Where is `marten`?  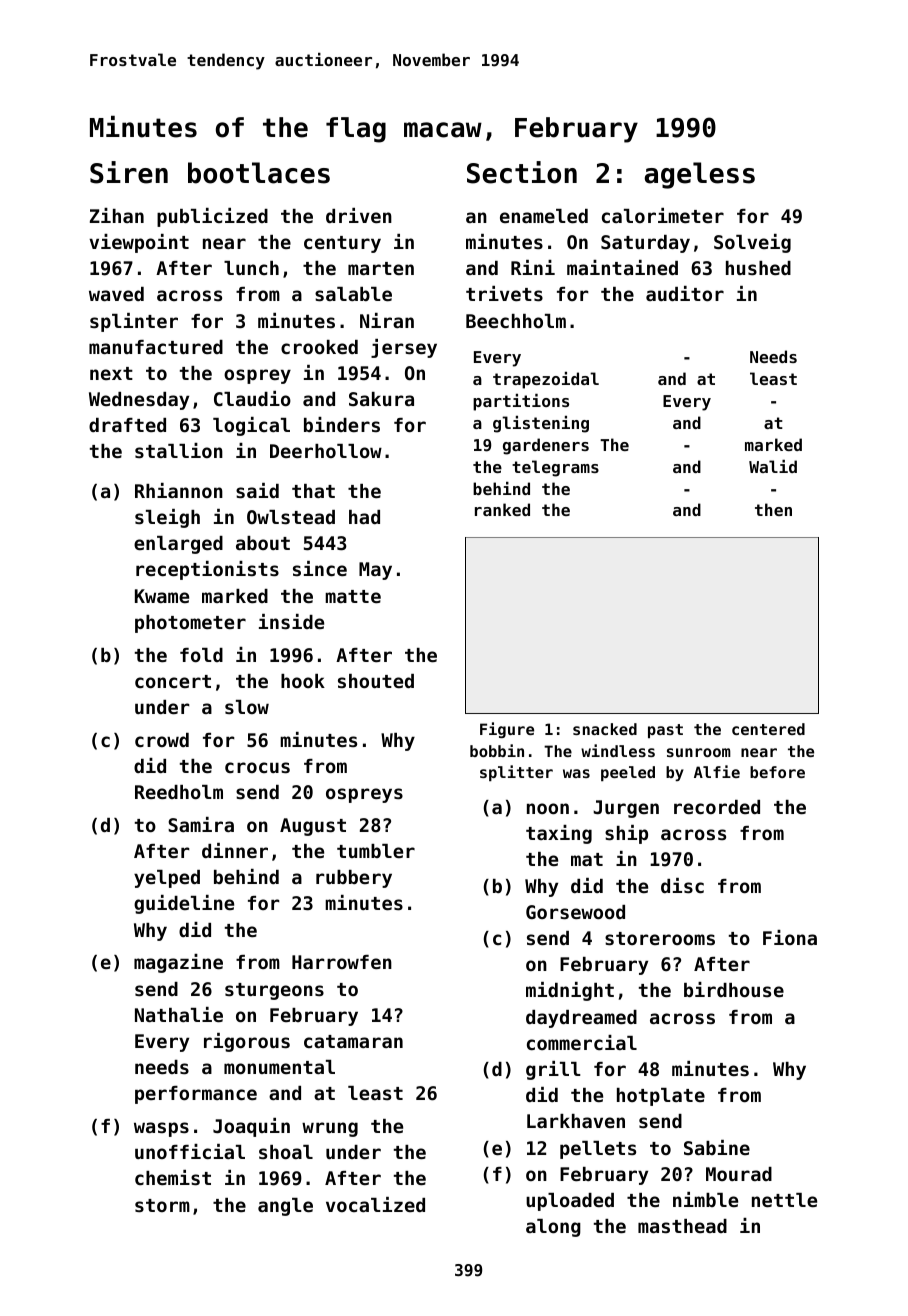
marten is located at coordinates (381, 268).
